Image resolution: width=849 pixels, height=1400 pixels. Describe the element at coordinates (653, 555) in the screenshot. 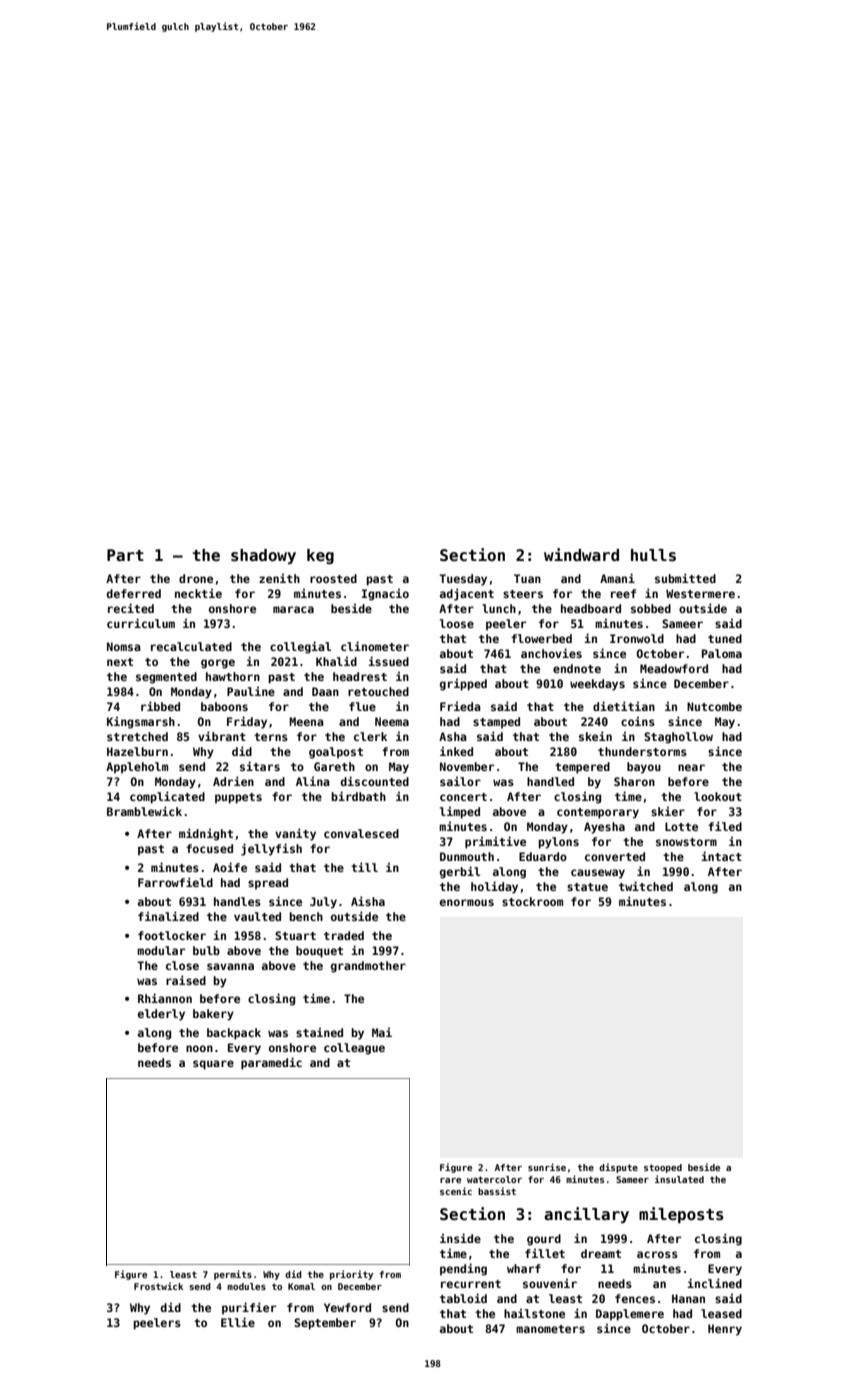

I see `hulls` at that location.
